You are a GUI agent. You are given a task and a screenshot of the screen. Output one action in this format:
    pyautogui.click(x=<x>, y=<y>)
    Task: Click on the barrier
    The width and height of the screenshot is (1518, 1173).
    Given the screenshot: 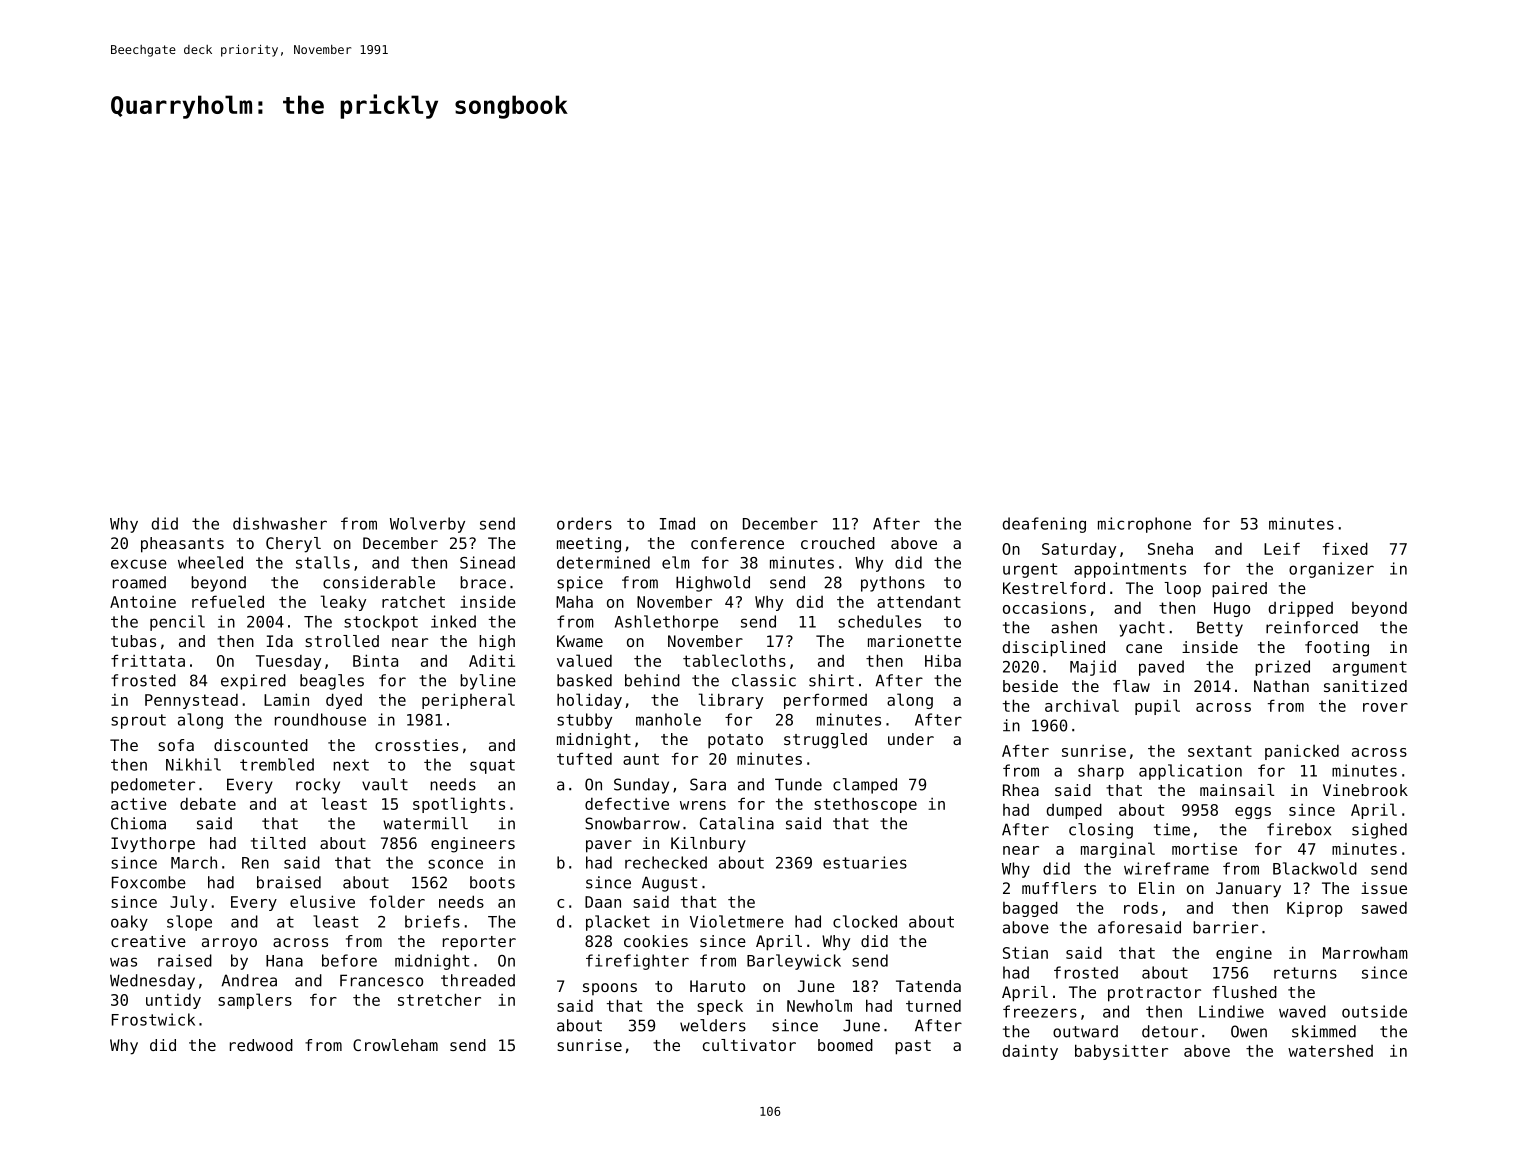 What is the action you would take?
    pyautogui.click(x=1225, y=927)
